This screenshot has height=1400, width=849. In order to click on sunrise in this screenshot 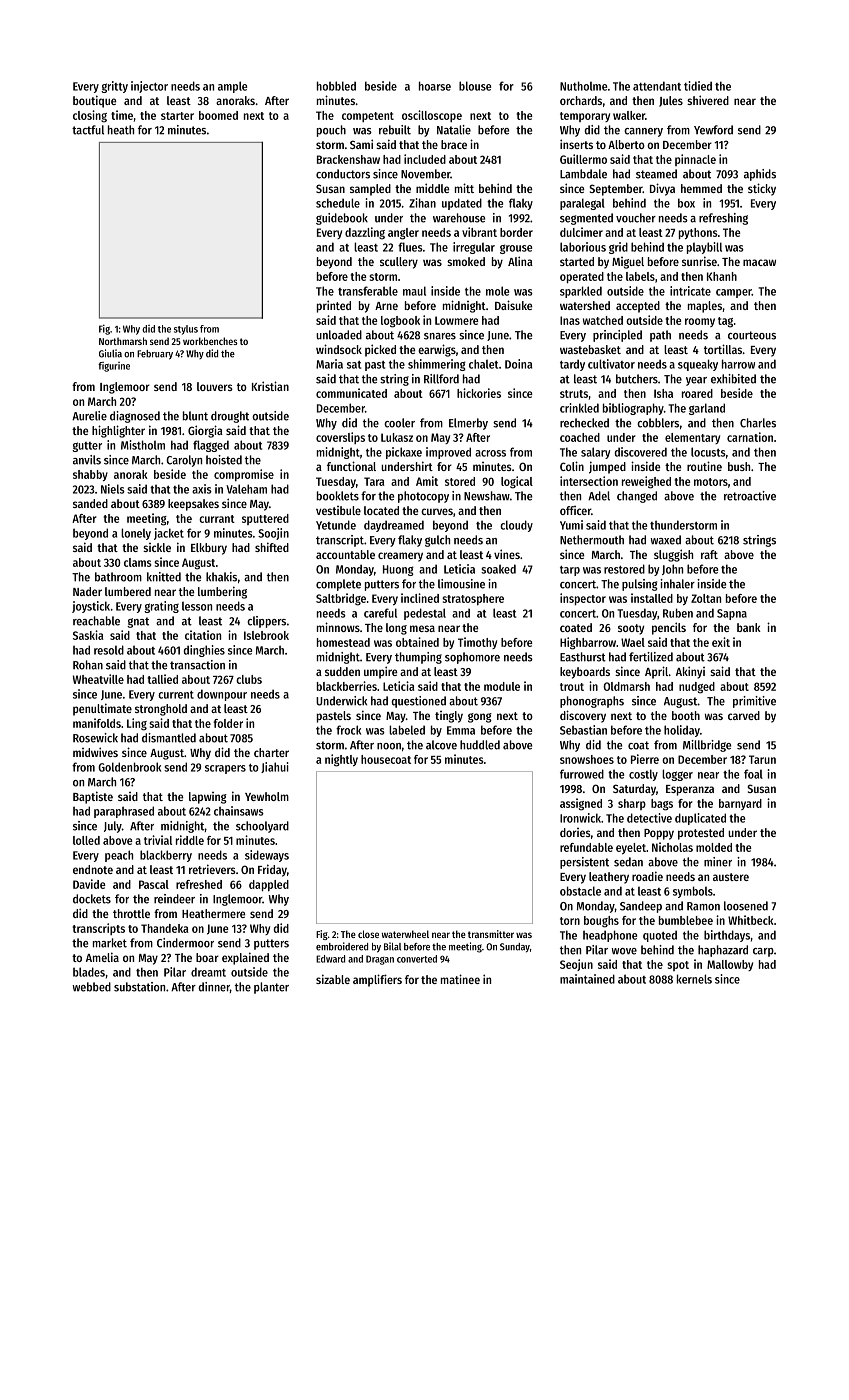, I will do `click(699, 261)`.
